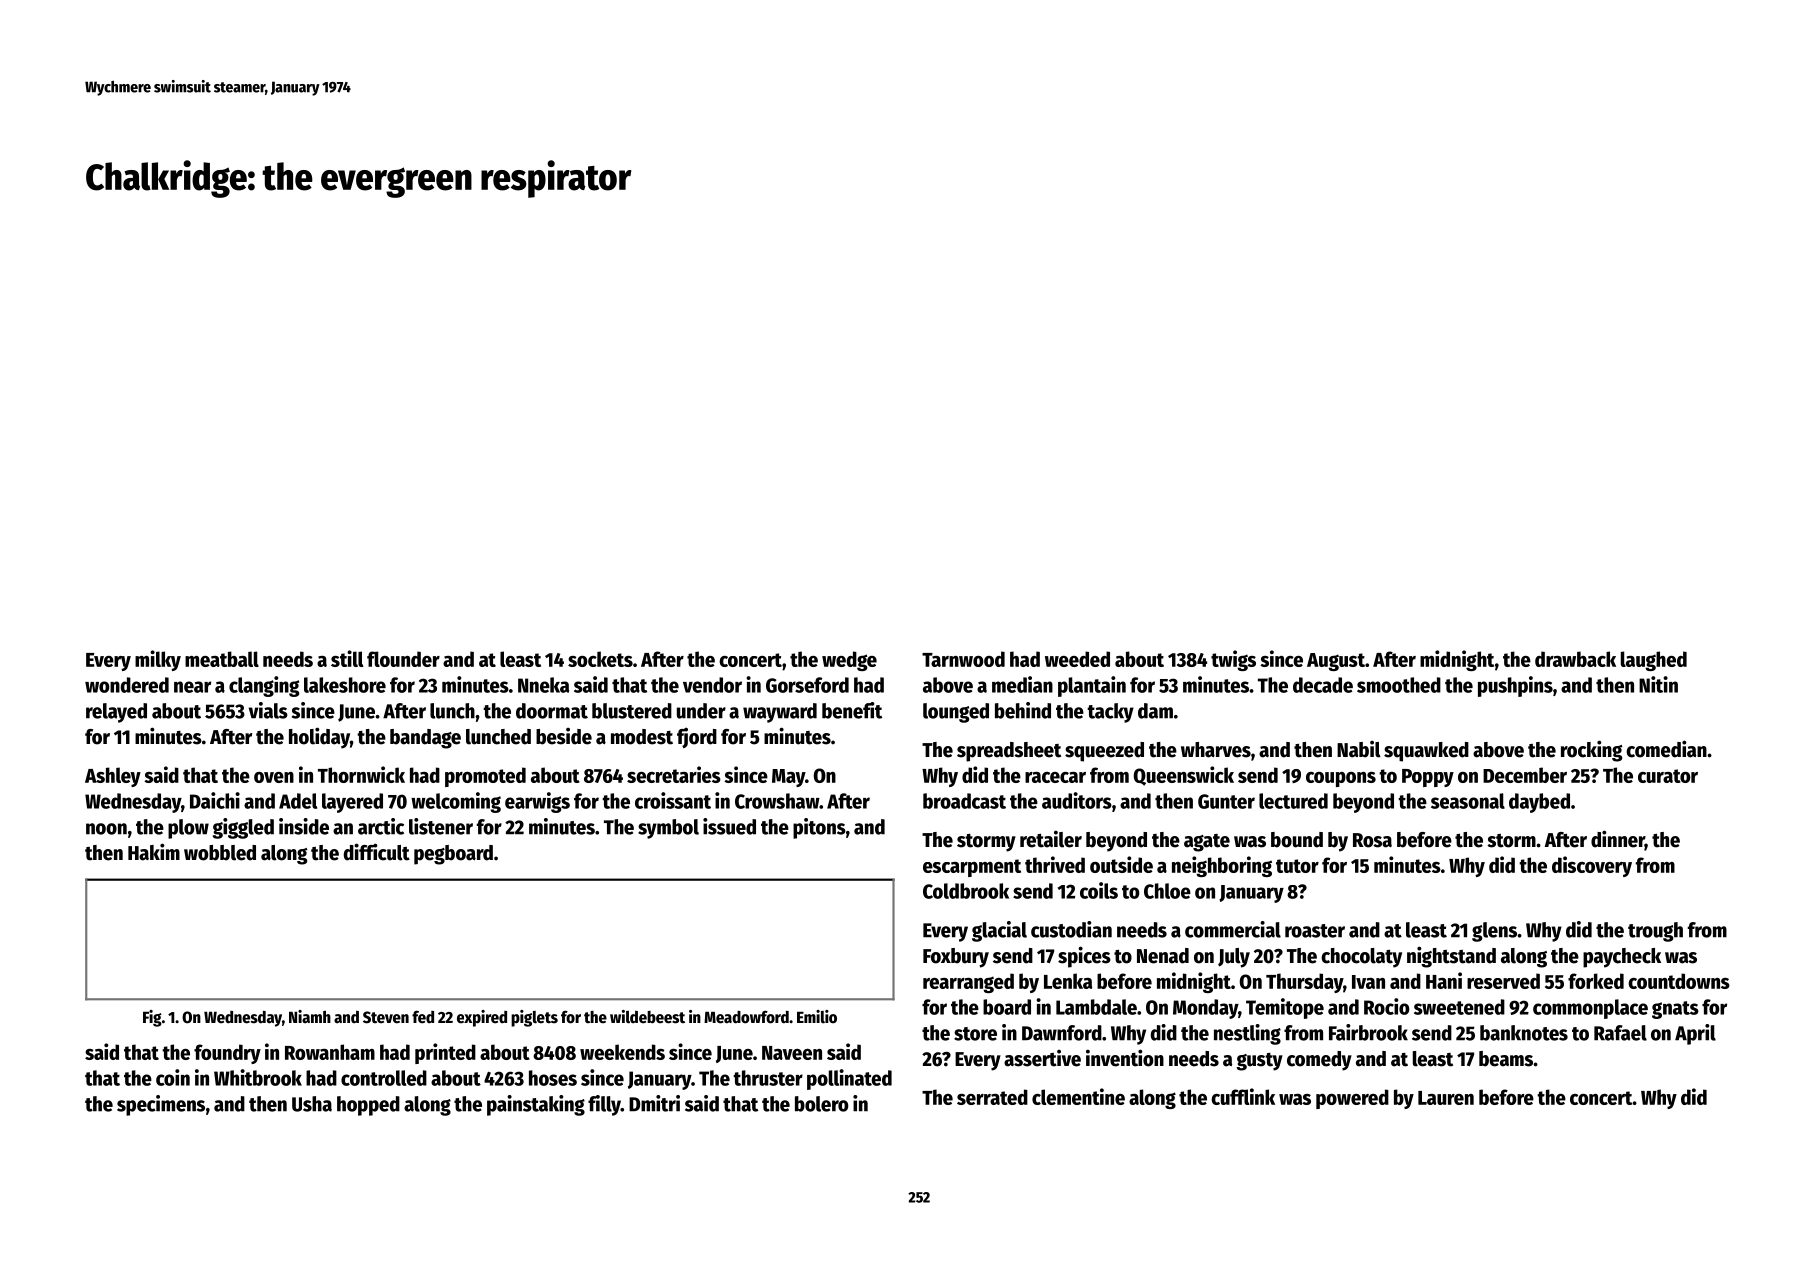  Describe the element at coordinates (1051, 839) in the image. I see `retailer` at that location.
